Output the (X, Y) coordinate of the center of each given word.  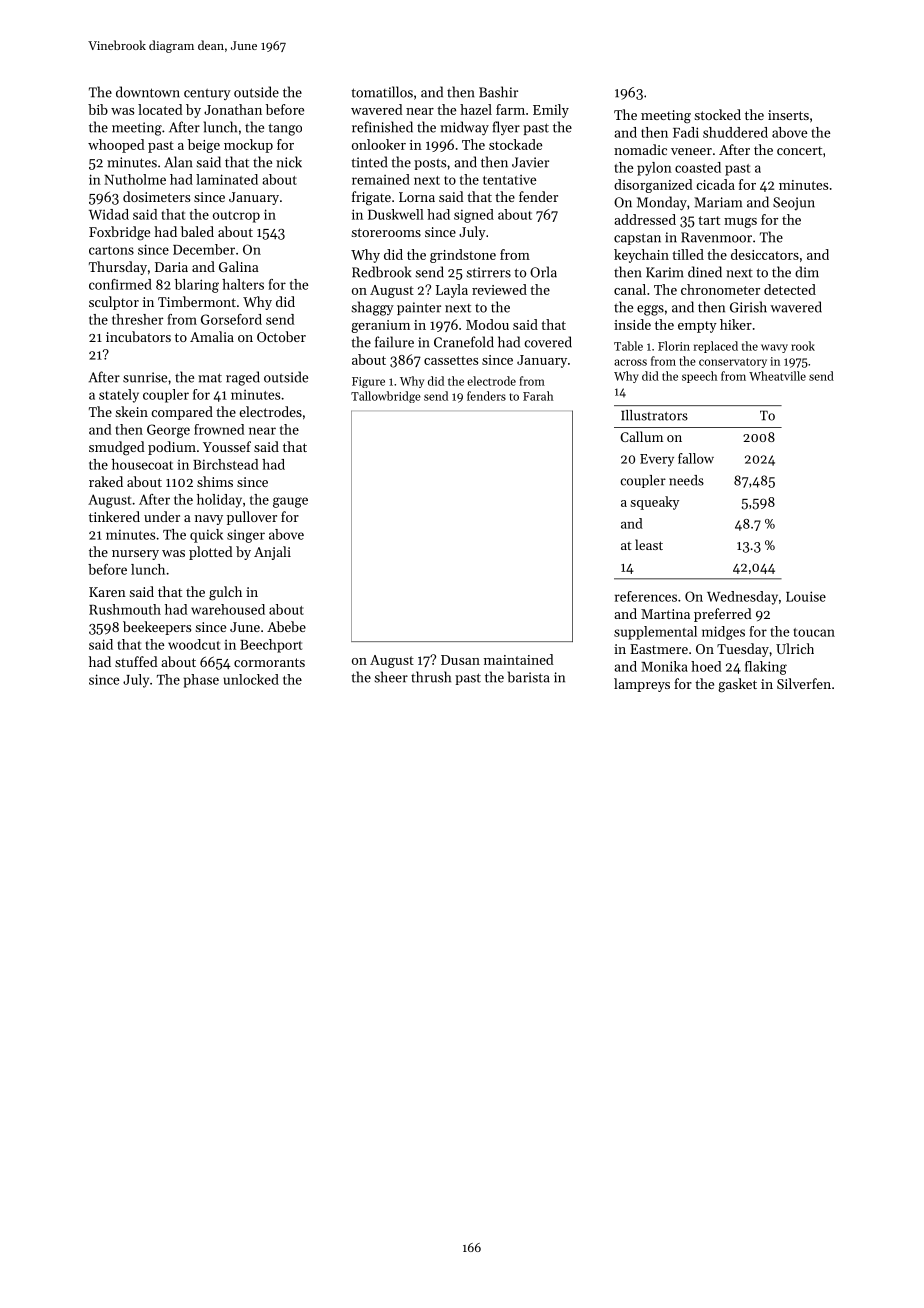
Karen (107, 592)
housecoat (142, 464)
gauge (290, 502)
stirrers (488, 272)
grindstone (463, 256)
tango (285, 129)
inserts (788, 115)
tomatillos (382, 92)
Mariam (718, 202)
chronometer (720, 289)
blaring (197, 286)
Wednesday (742, 598)
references (646, 596)
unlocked (251, 679)
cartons (111, 250)
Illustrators (654, 415)
